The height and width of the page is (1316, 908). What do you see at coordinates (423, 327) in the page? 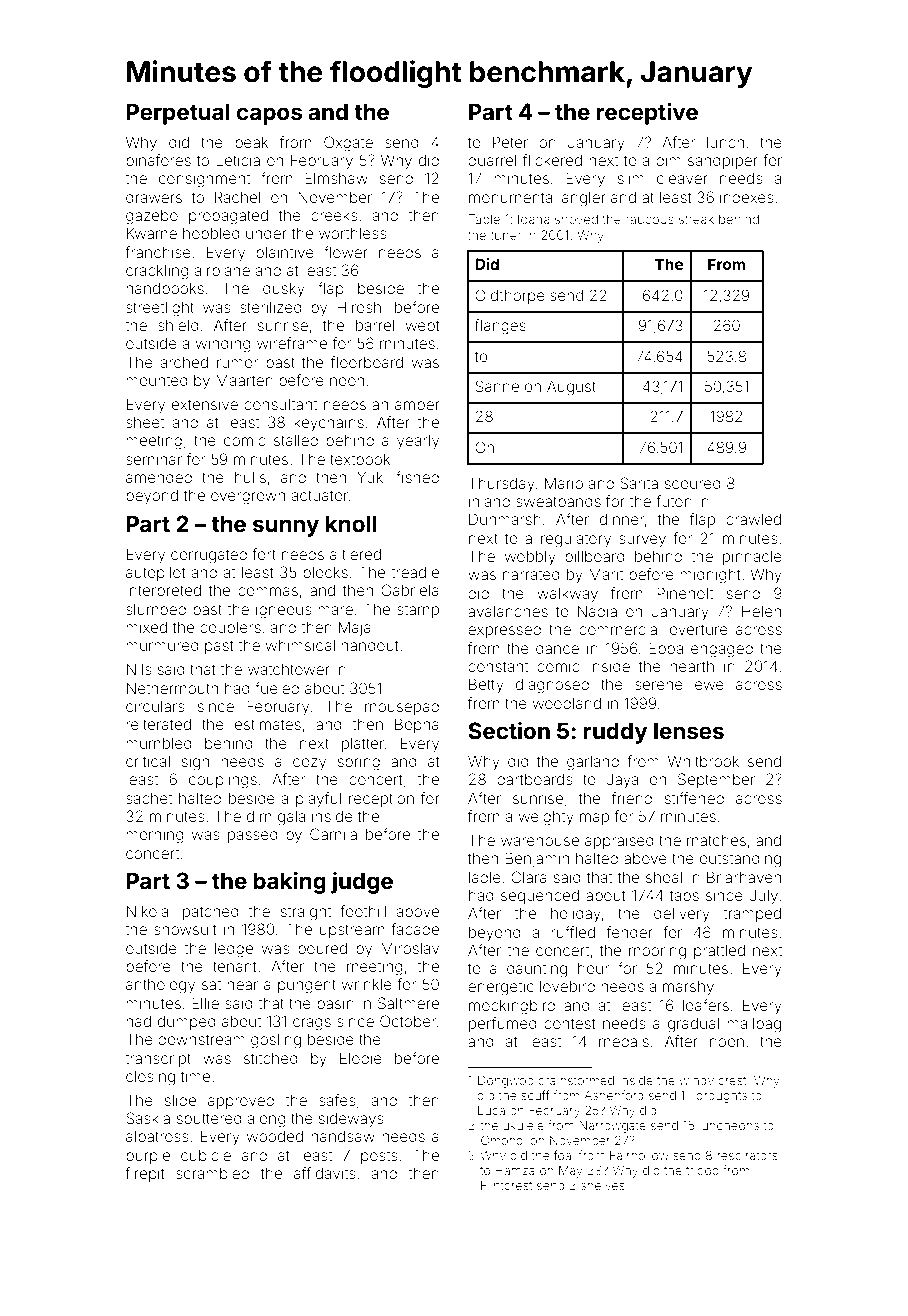
I see `wept` at bounding box center [423, 327].
